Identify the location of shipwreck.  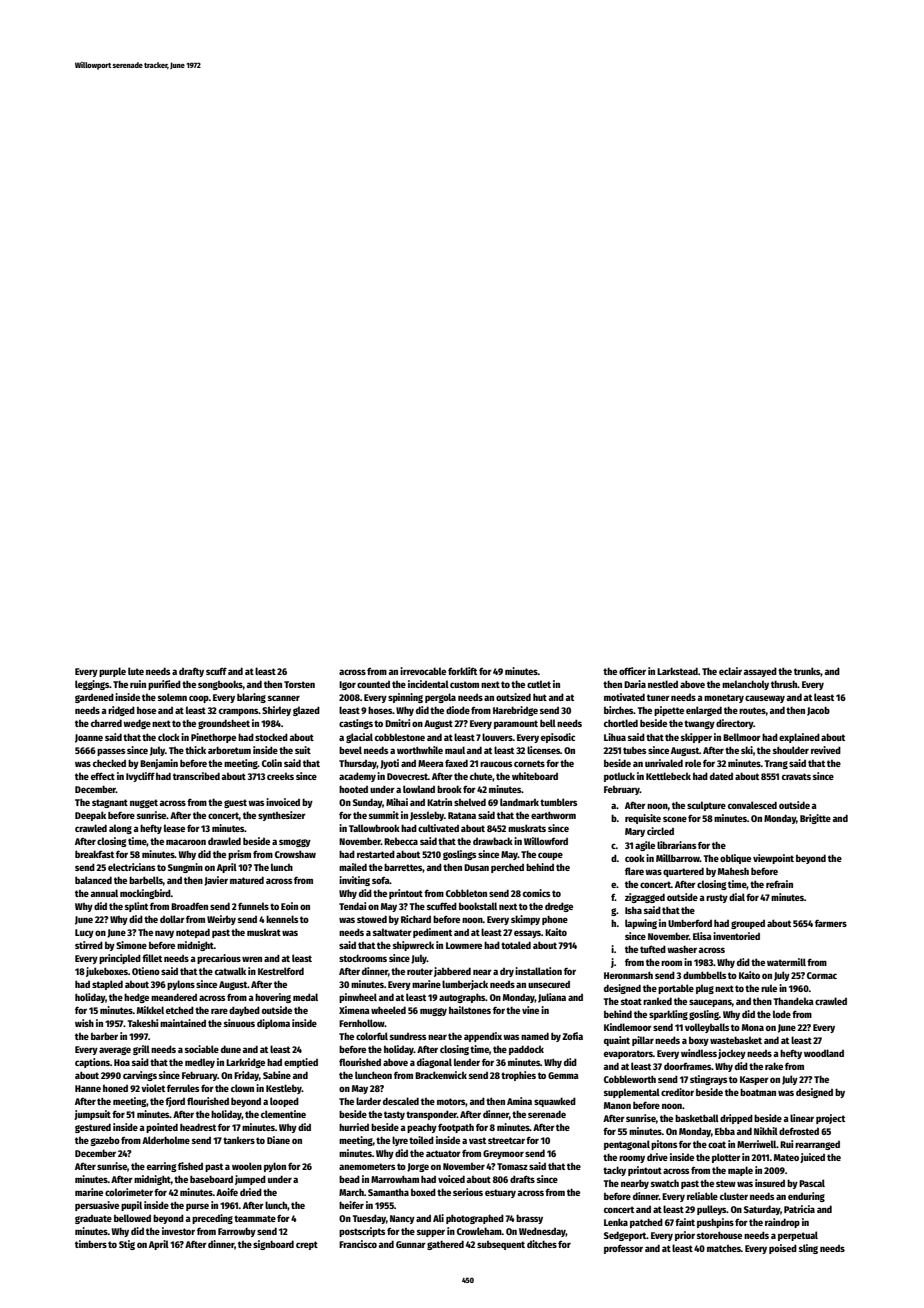
(413, 946).
